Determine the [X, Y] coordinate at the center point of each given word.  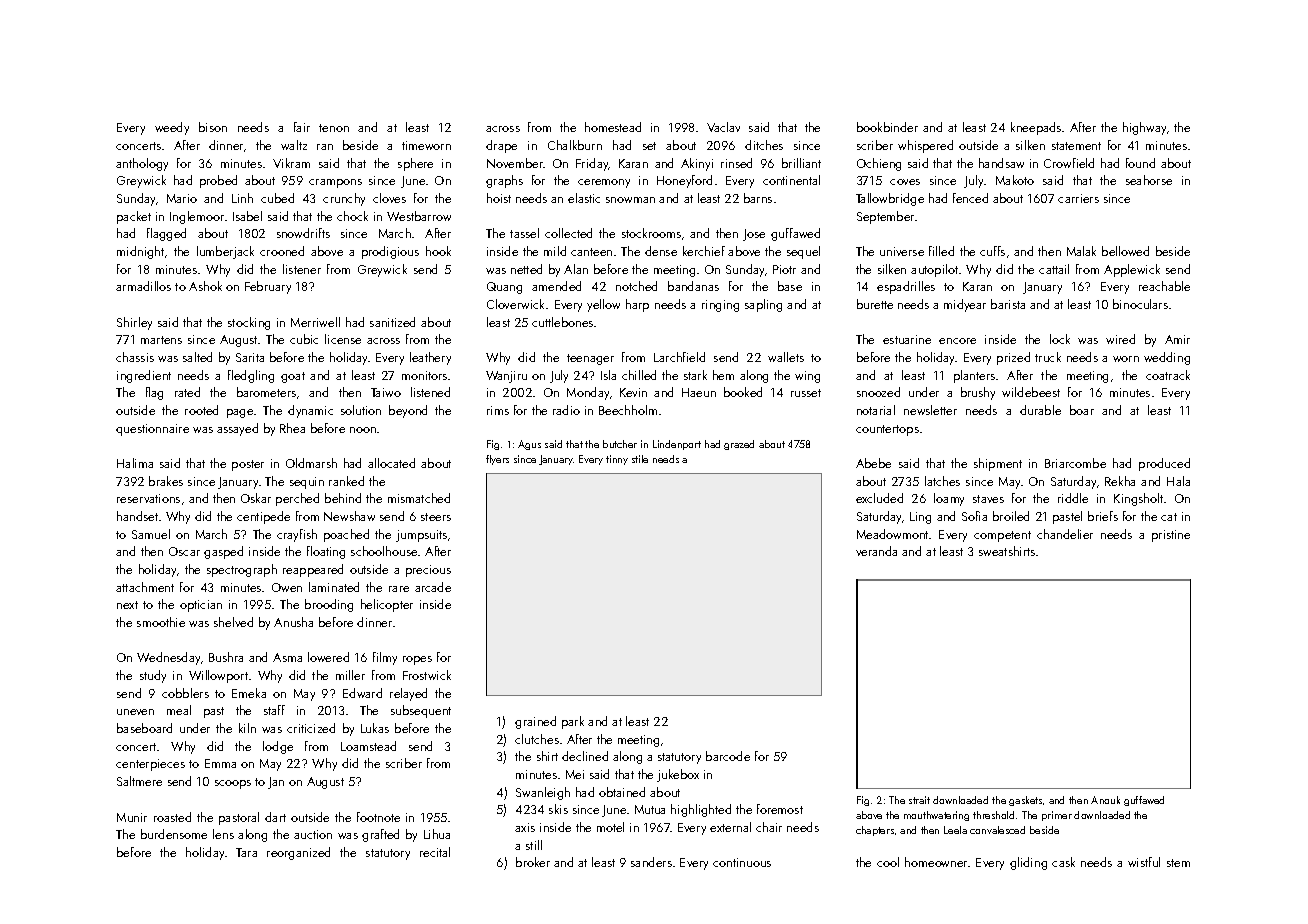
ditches [764, 145]
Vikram [291, 163]
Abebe [873, 463]
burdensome [174, 834]
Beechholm [628, 410]
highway [1144, 128]
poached [346, 535]
